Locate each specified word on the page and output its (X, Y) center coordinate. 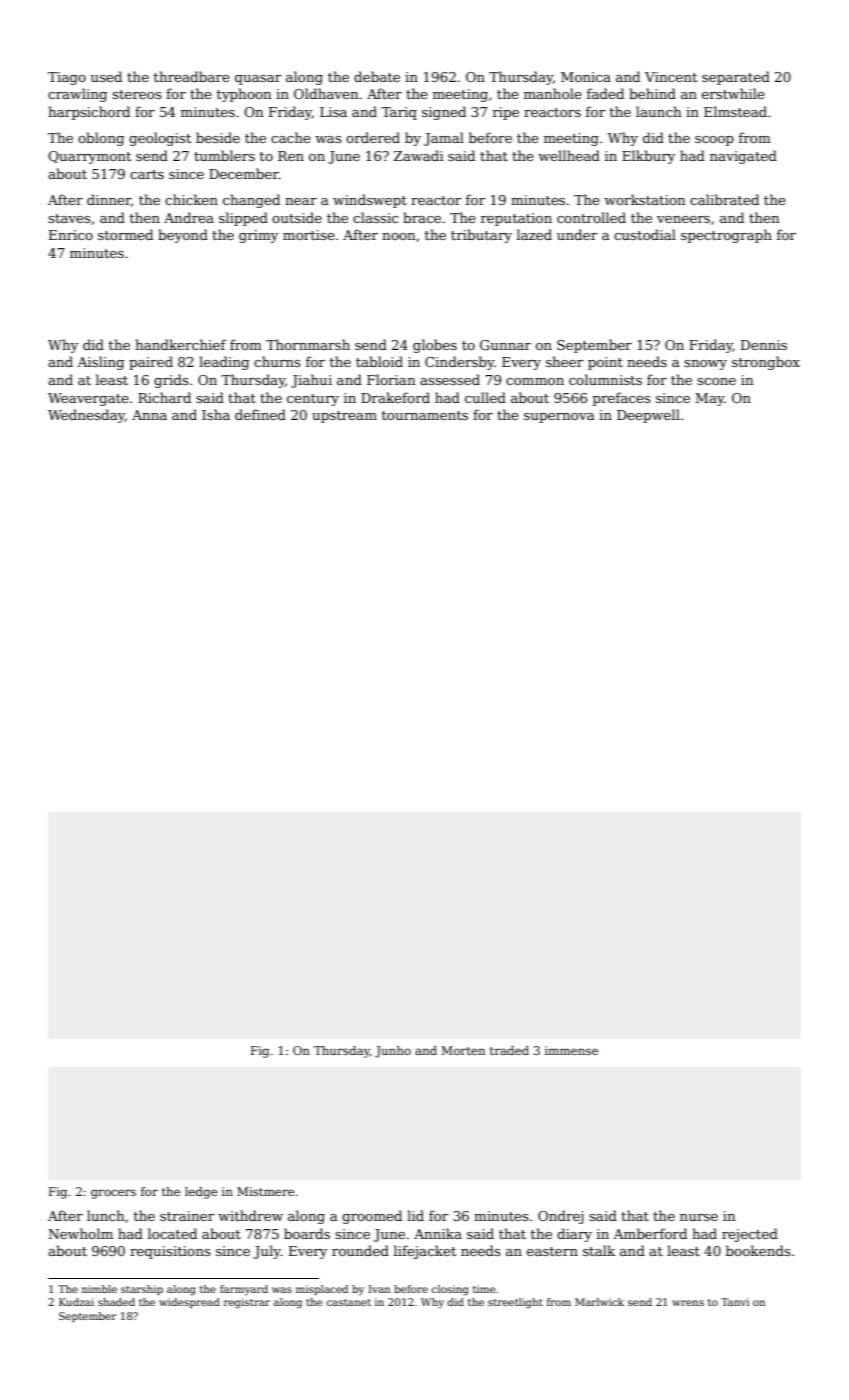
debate (377, 76)
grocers (113, 1194)
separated (736, 78)
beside (218, 137)
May (710, 399)
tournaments (425, 415)
